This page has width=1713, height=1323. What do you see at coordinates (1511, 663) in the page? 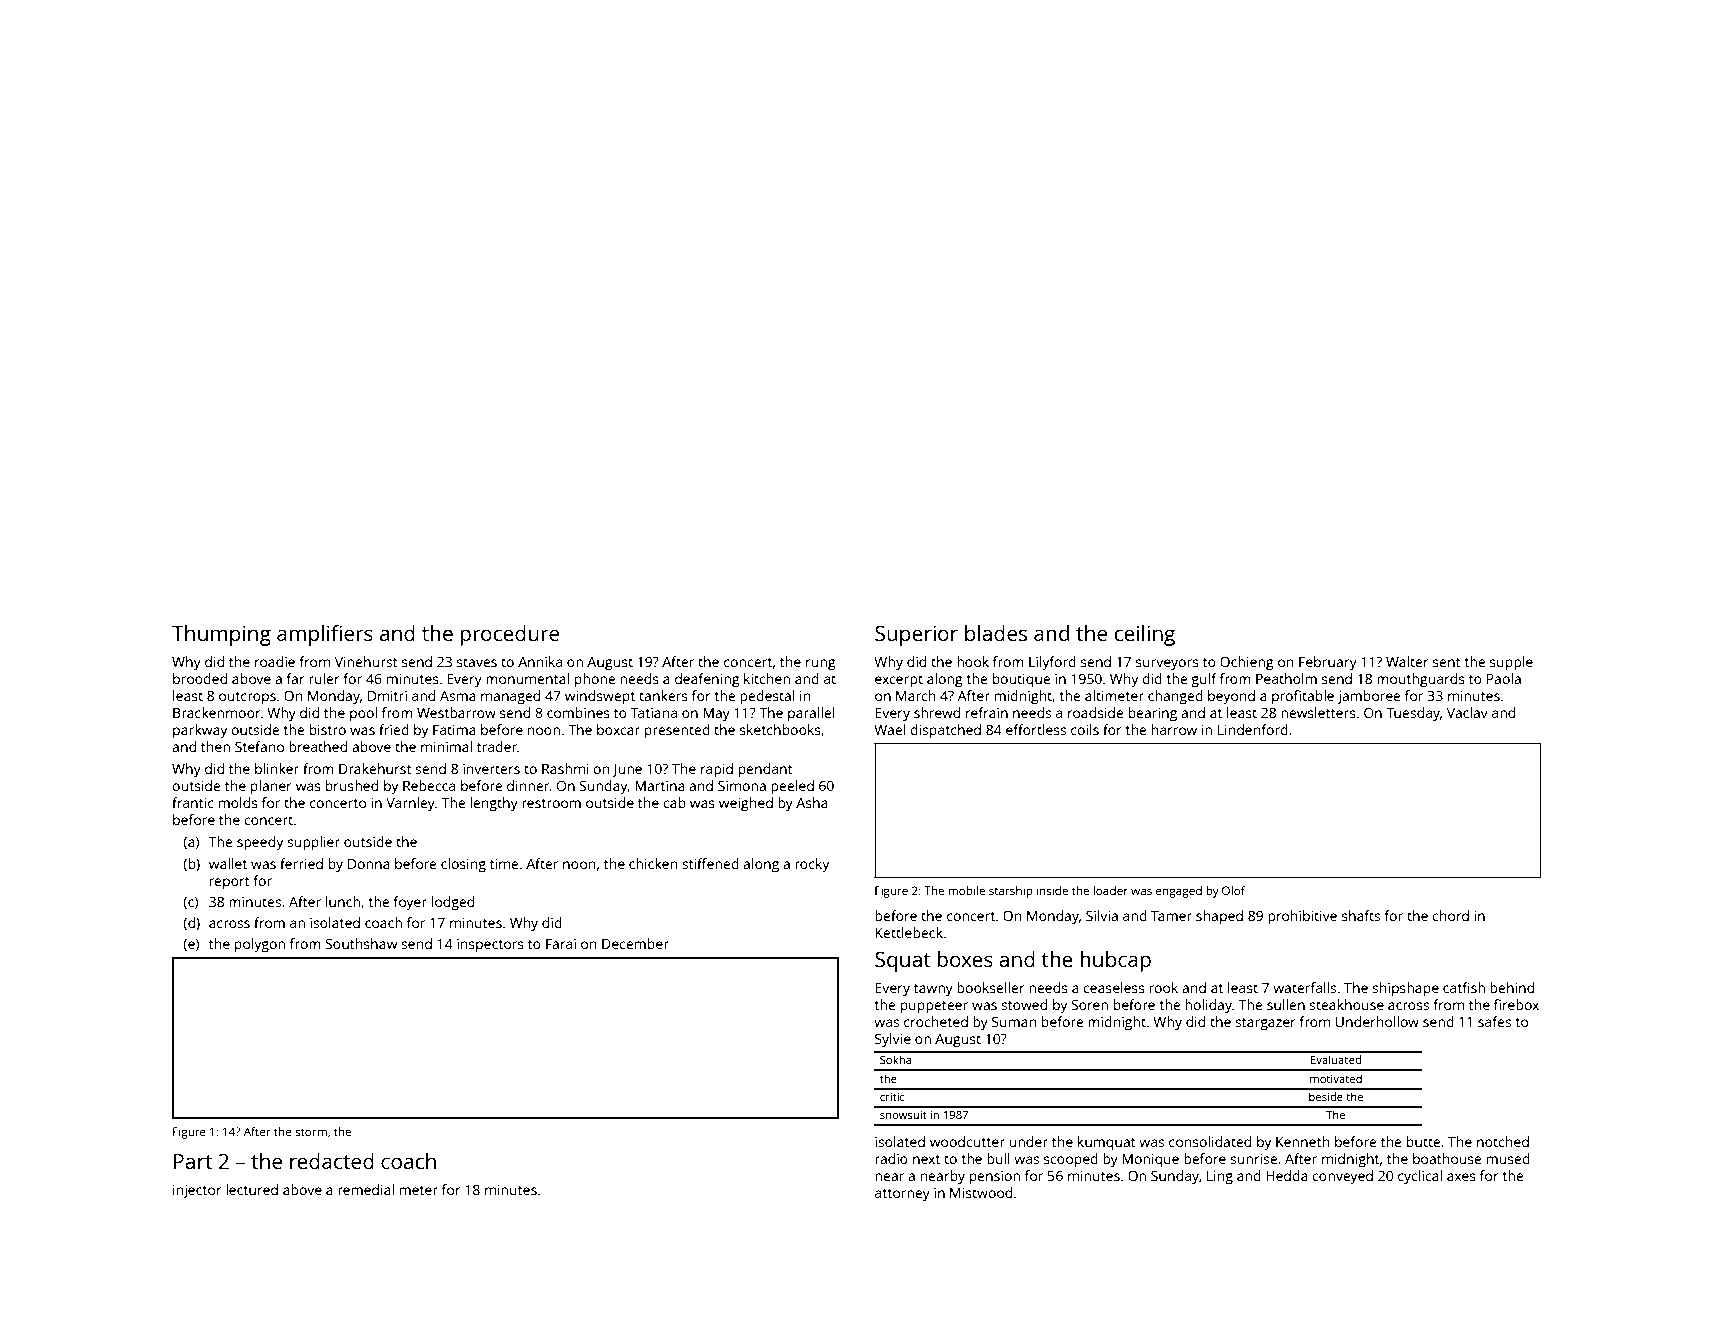
I see `supple` at bounding box center [1511, 663].
